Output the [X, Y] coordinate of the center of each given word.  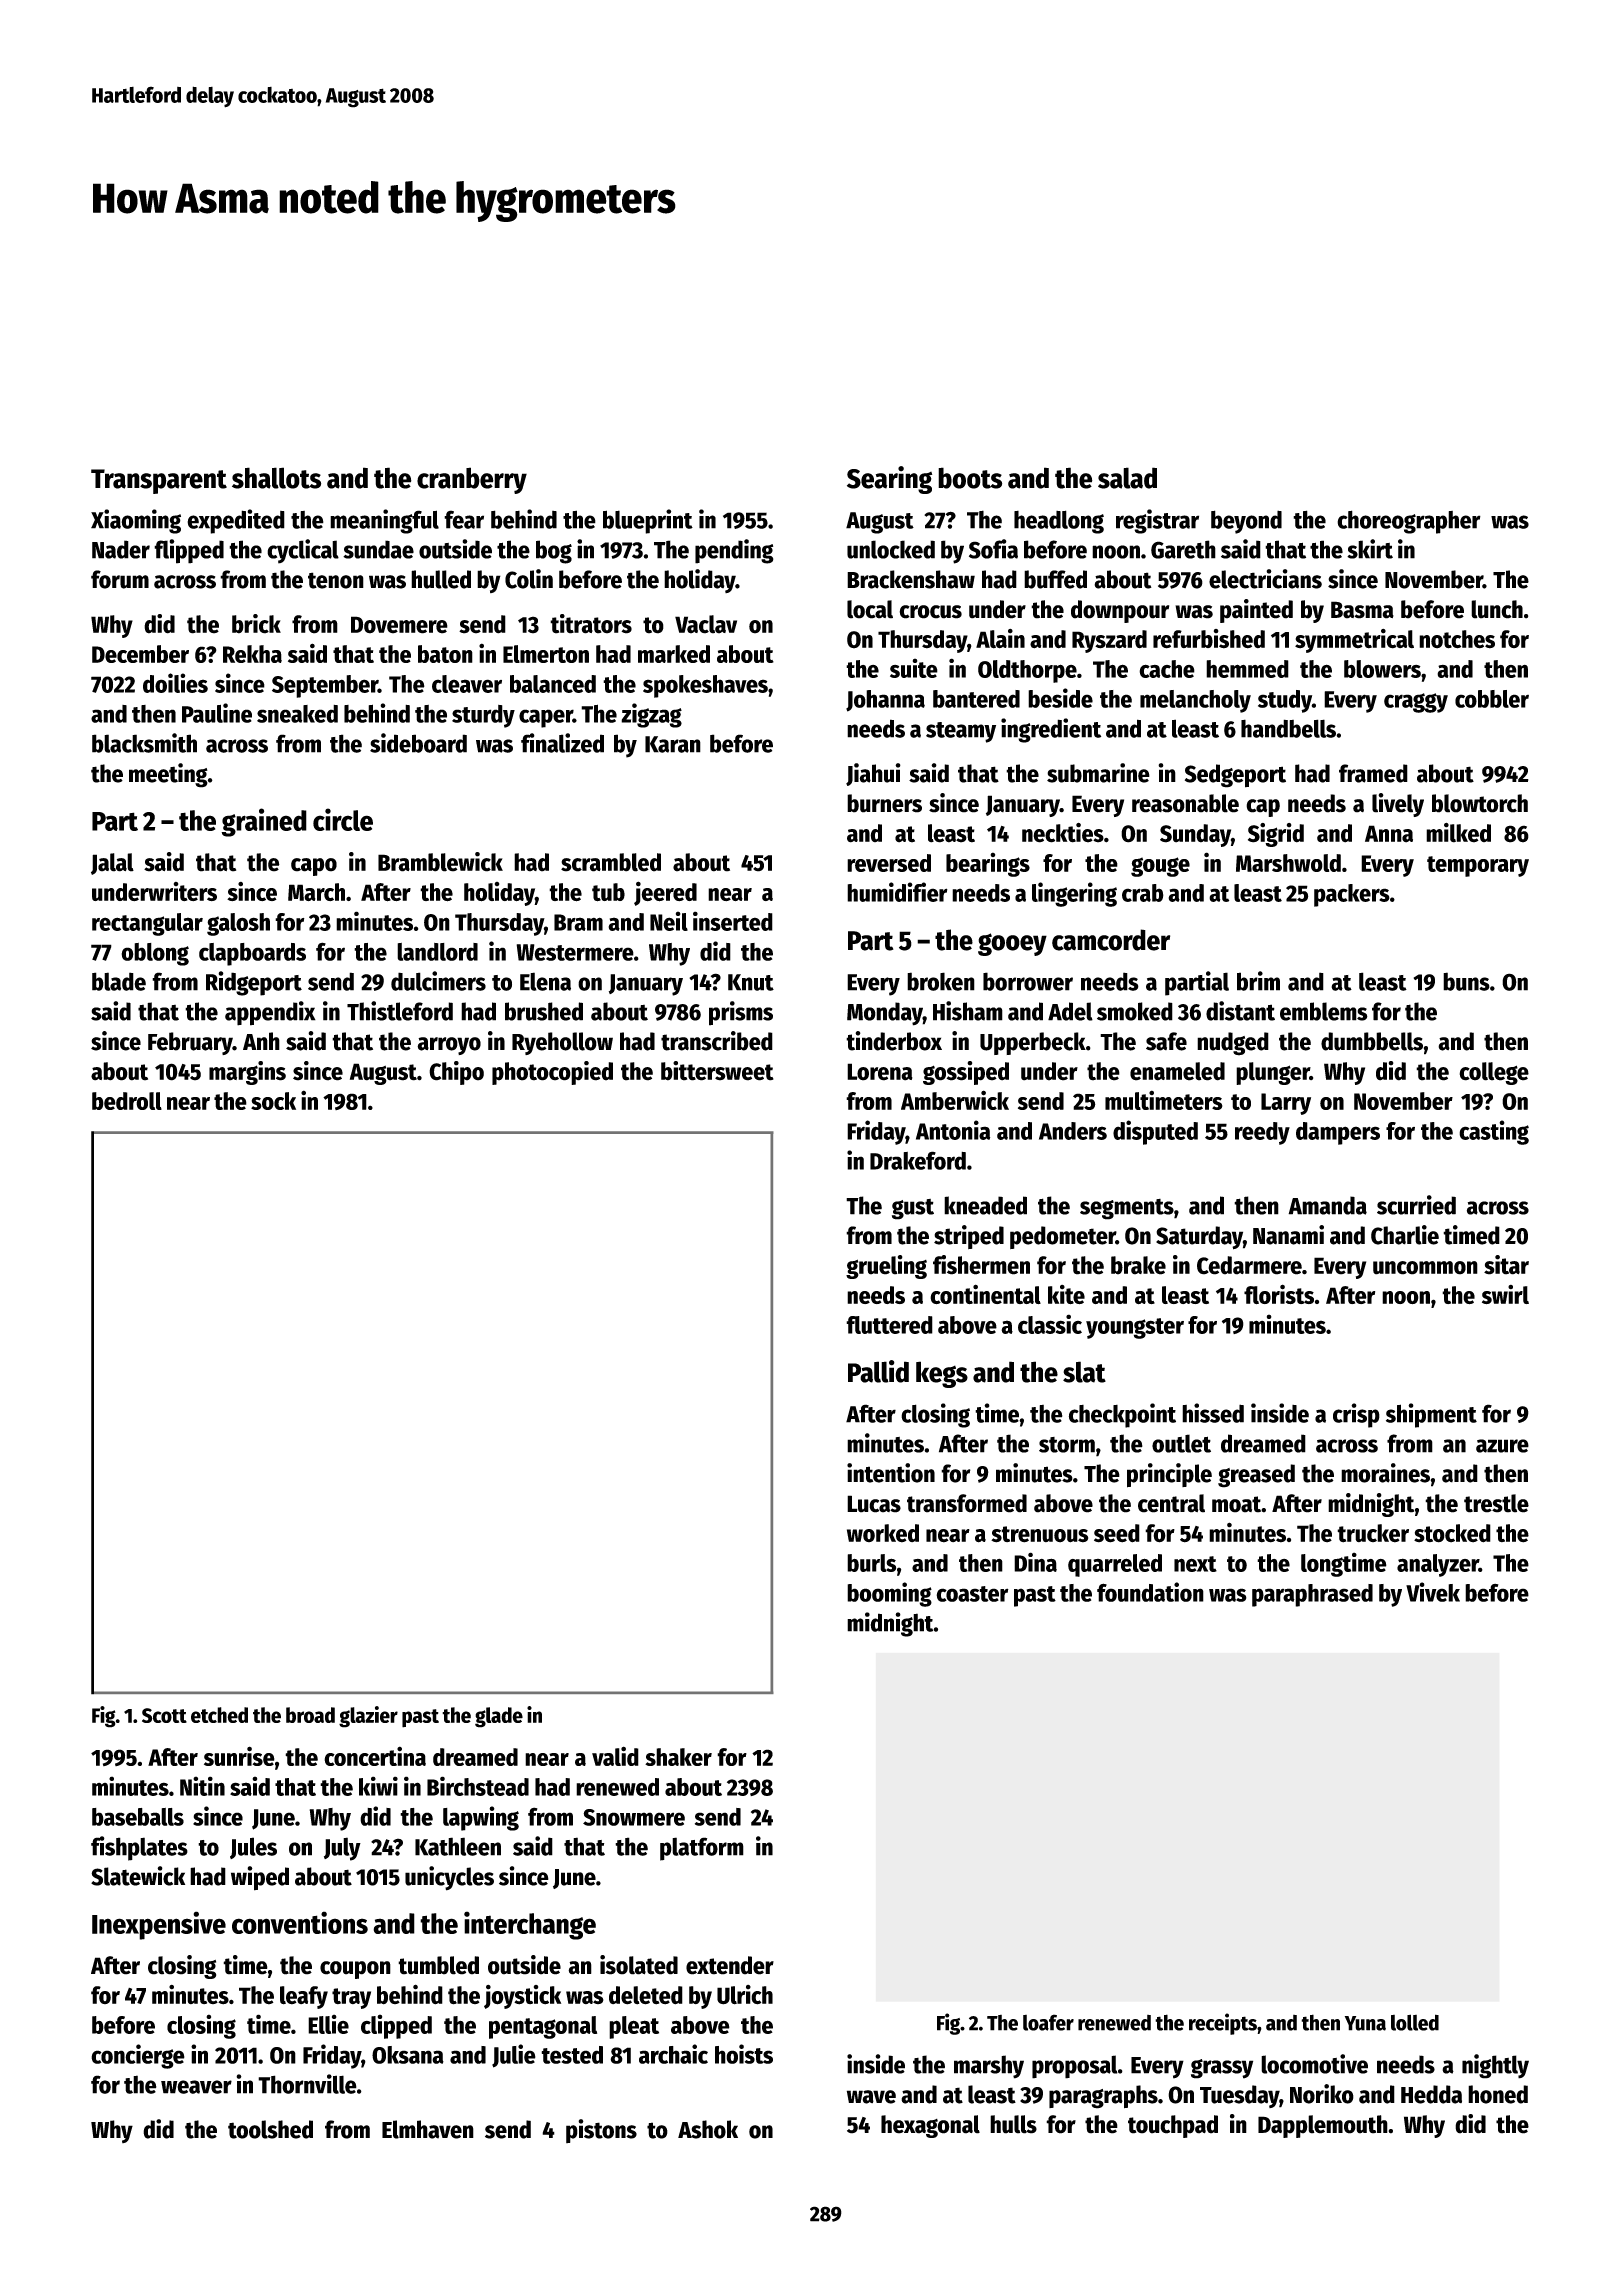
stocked [1452, 1533]
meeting [168, 775]
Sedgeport [1235, 776]
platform [702, 1849]
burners [884, 803]
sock [273, 1101]
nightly [1495, 2066]
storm [1067, 1445]
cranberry [472, 480]
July [342, 1849]
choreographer [1409, 522]
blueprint [648, 521]
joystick [522, 1997]
